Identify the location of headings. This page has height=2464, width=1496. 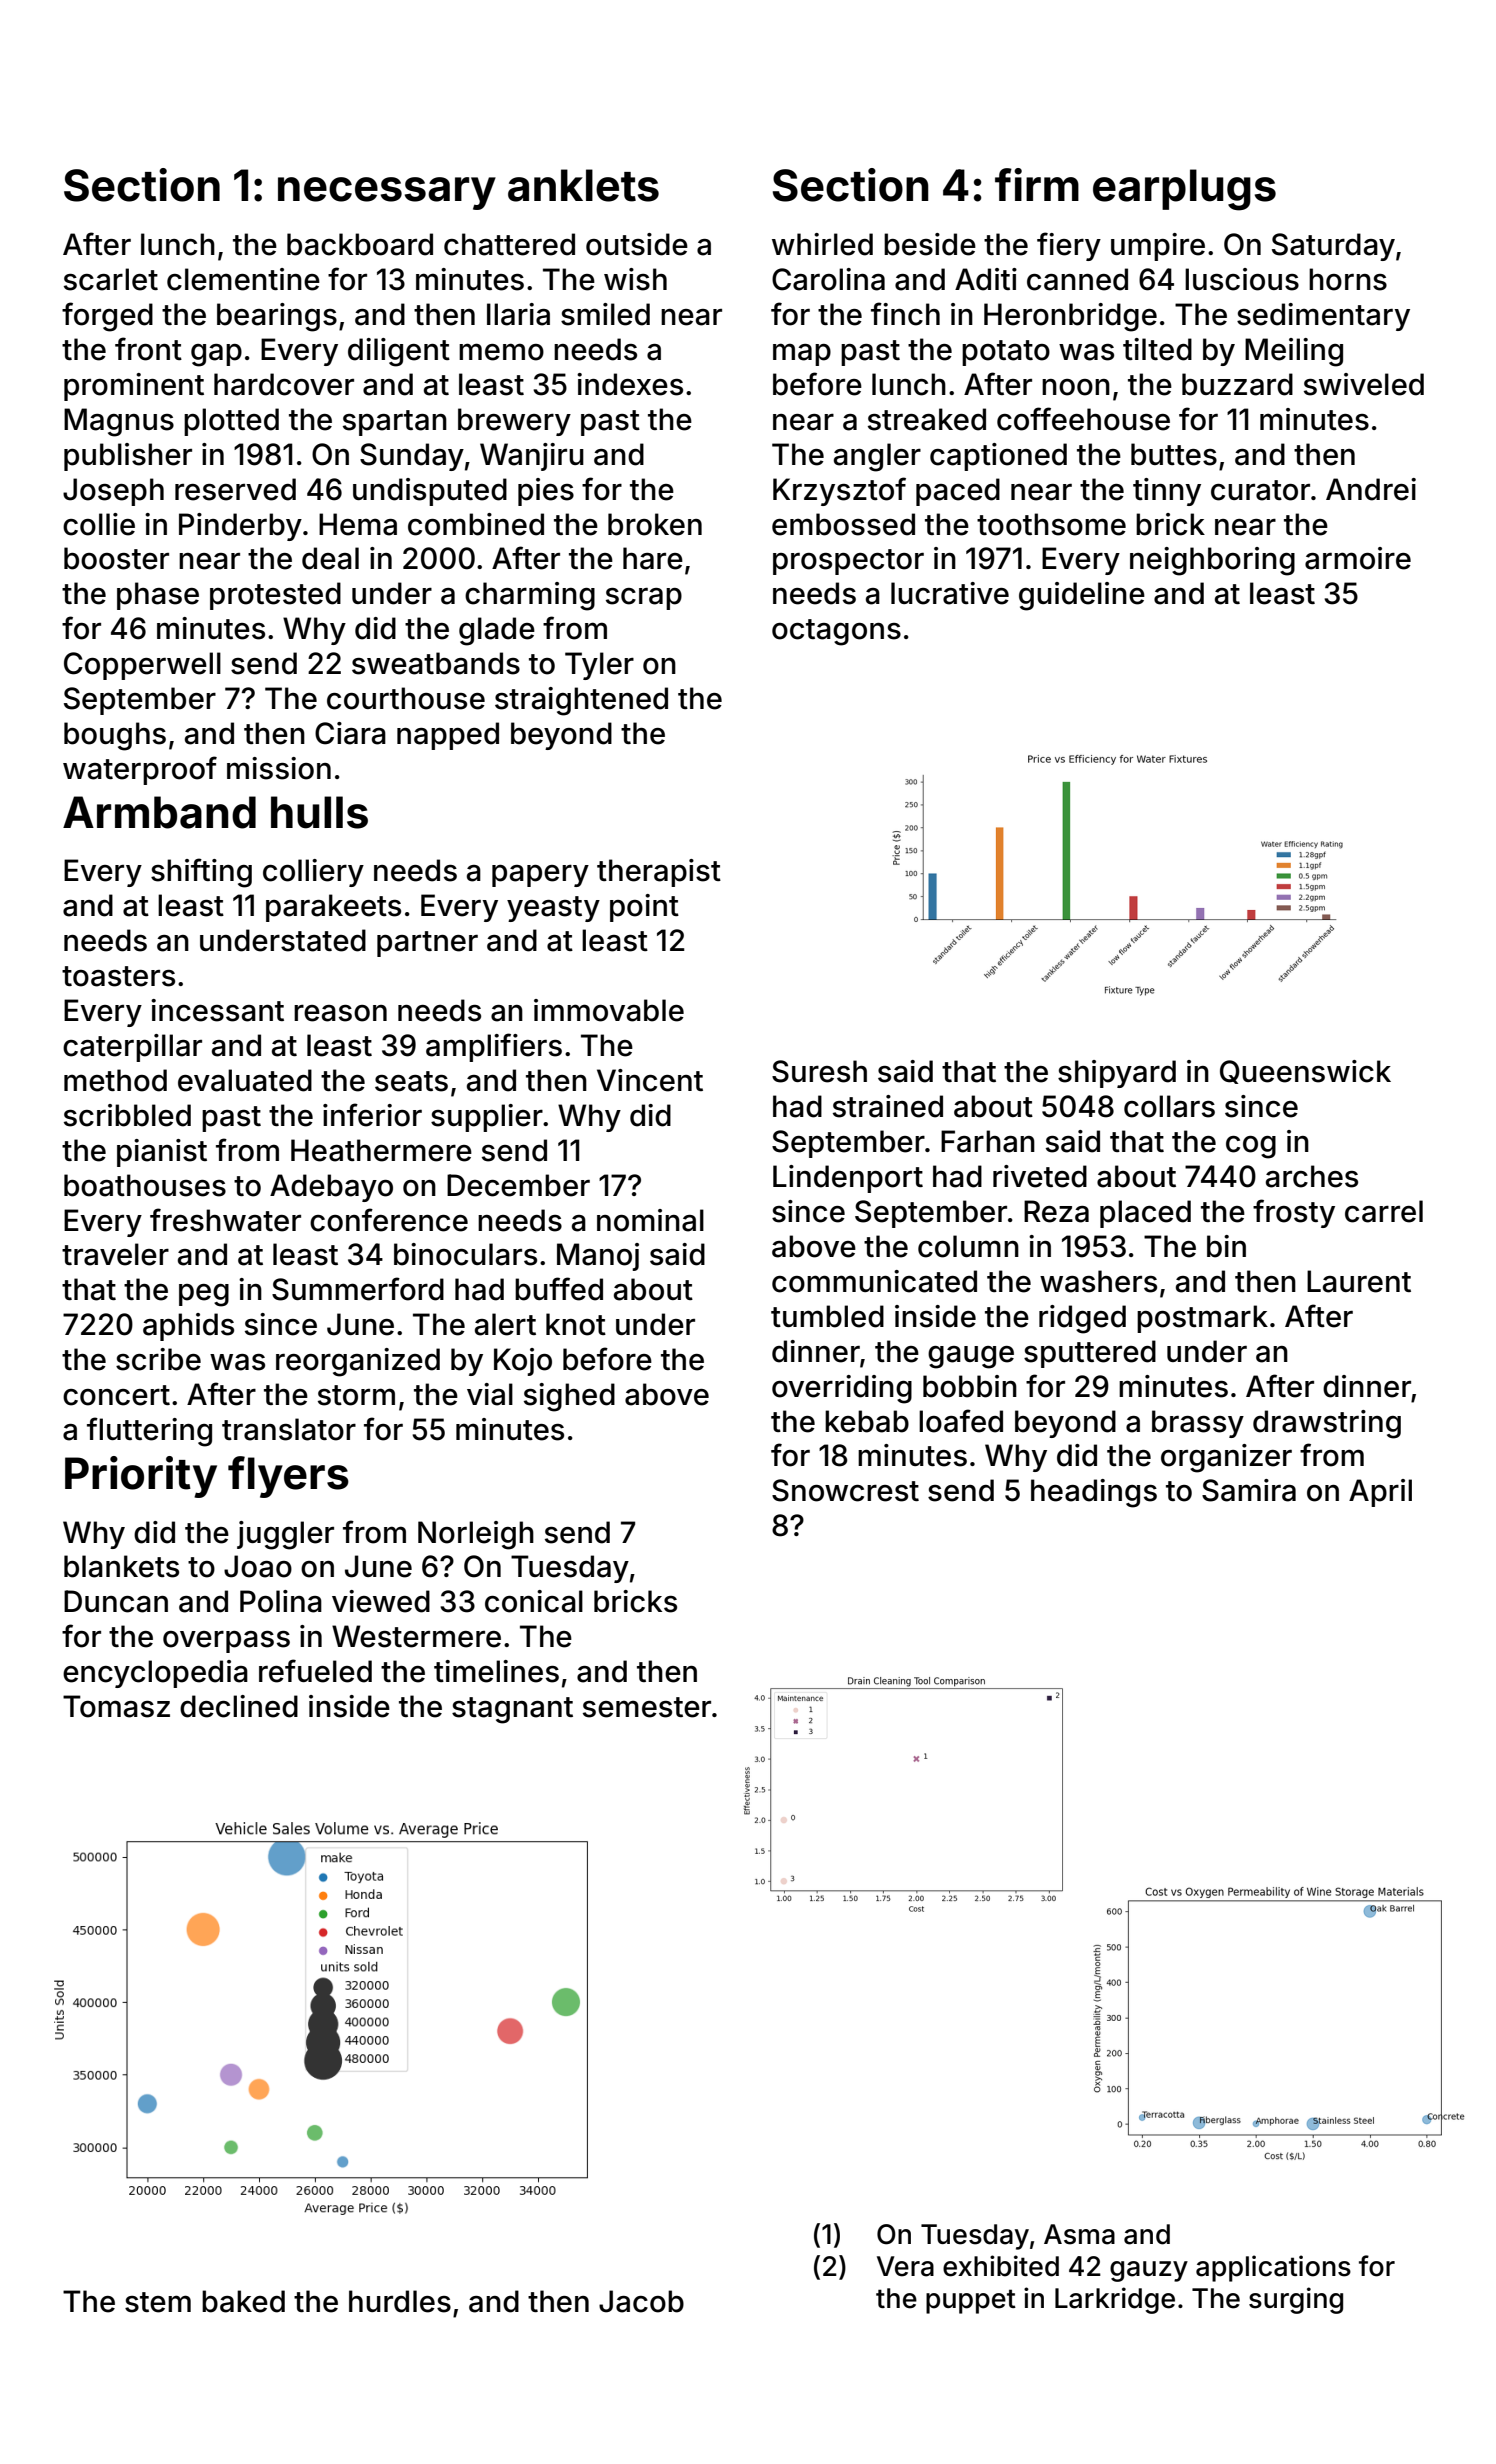
(1094, 1493).
